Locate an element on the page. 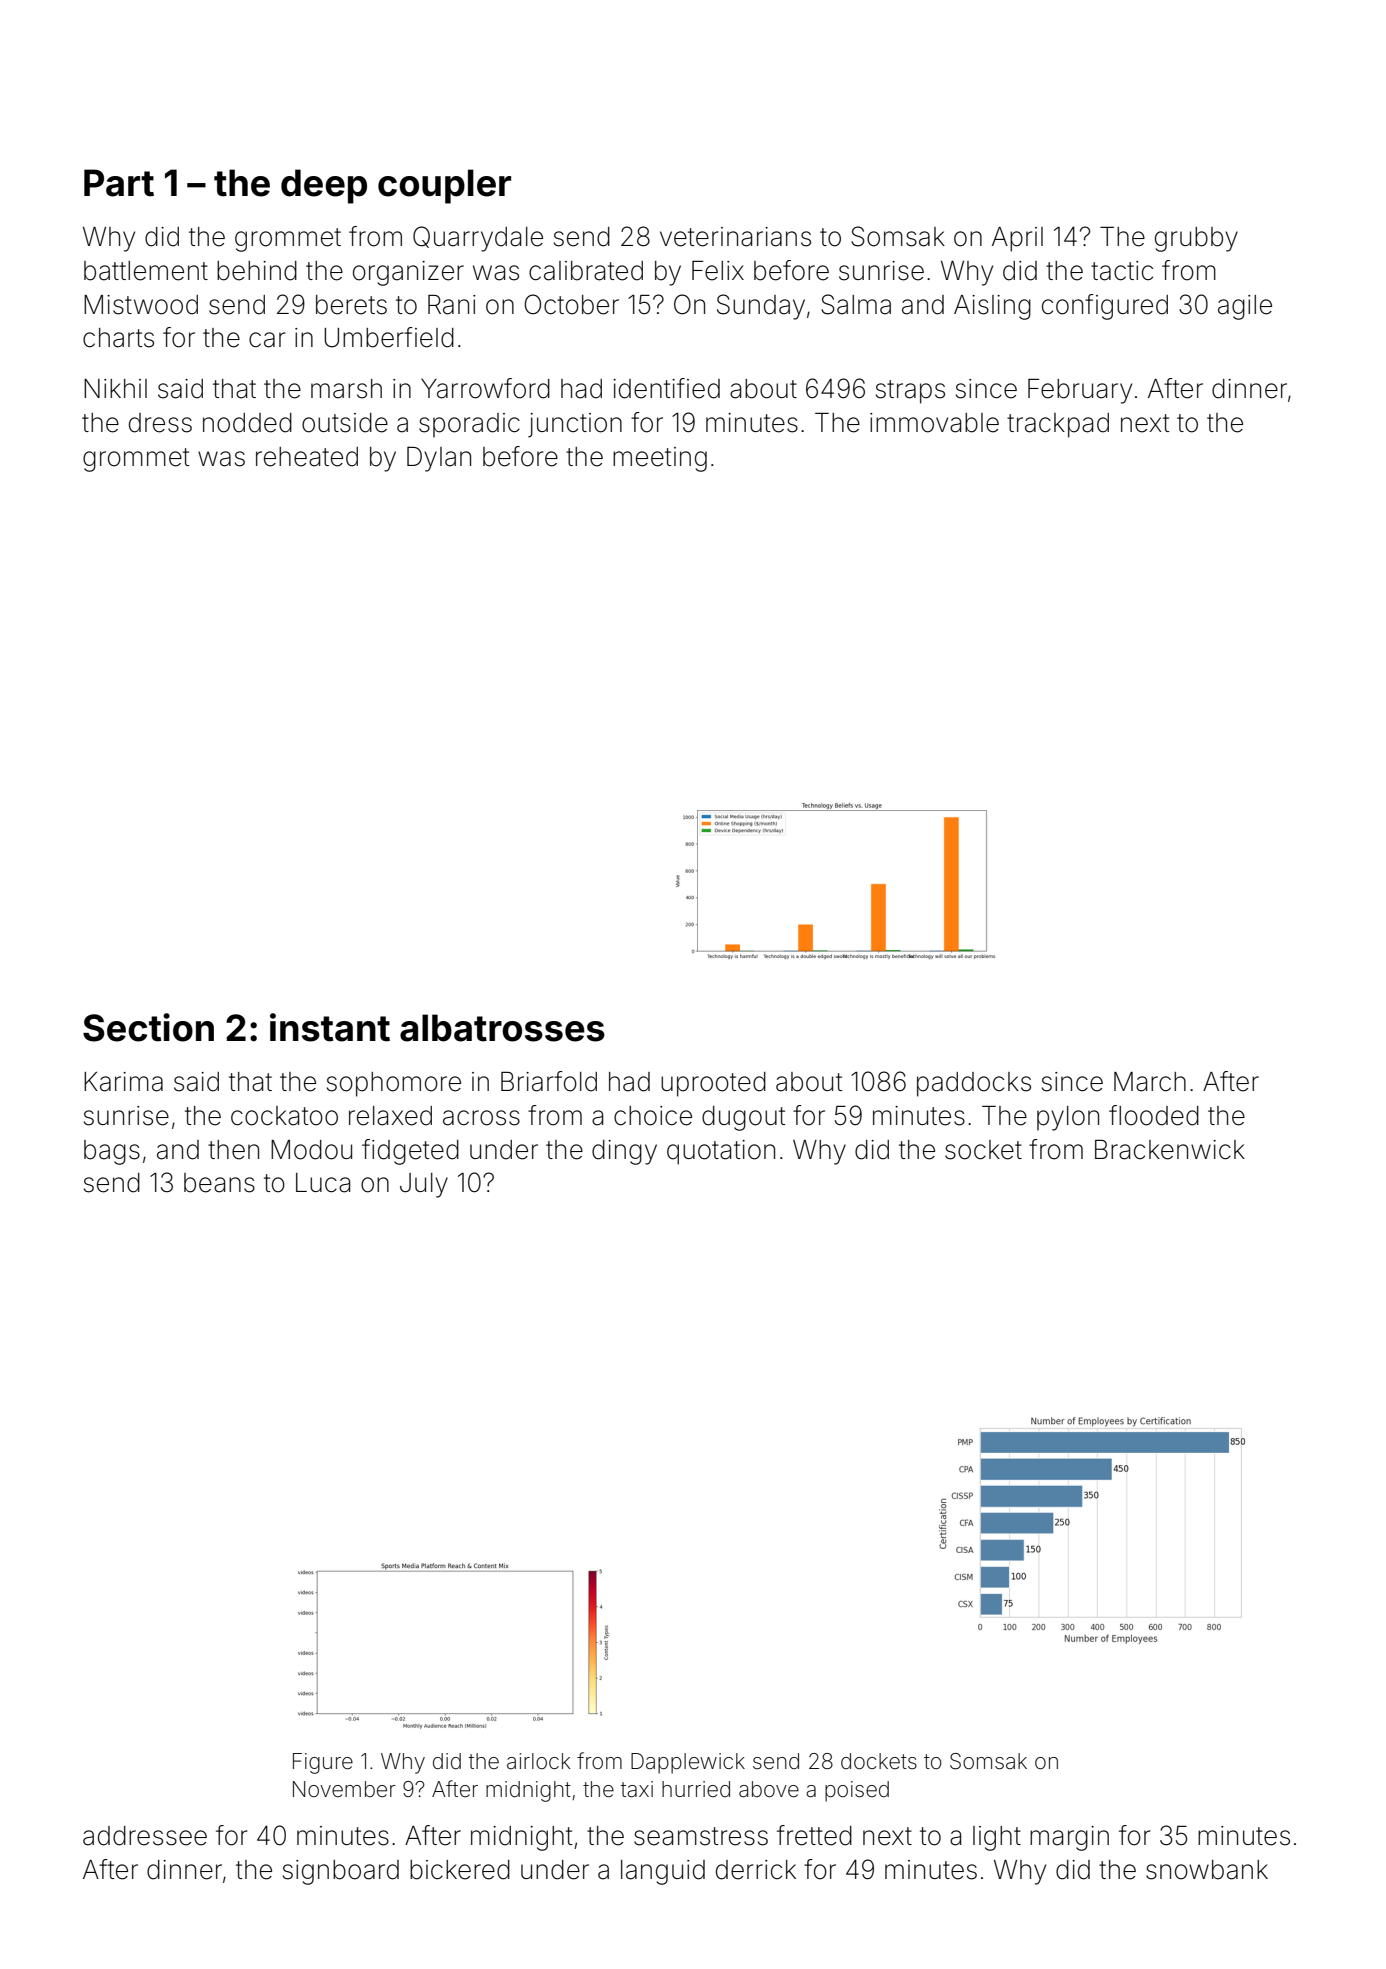 The image size is (1386, 1969). identified is located at coordinates (666, 388).
